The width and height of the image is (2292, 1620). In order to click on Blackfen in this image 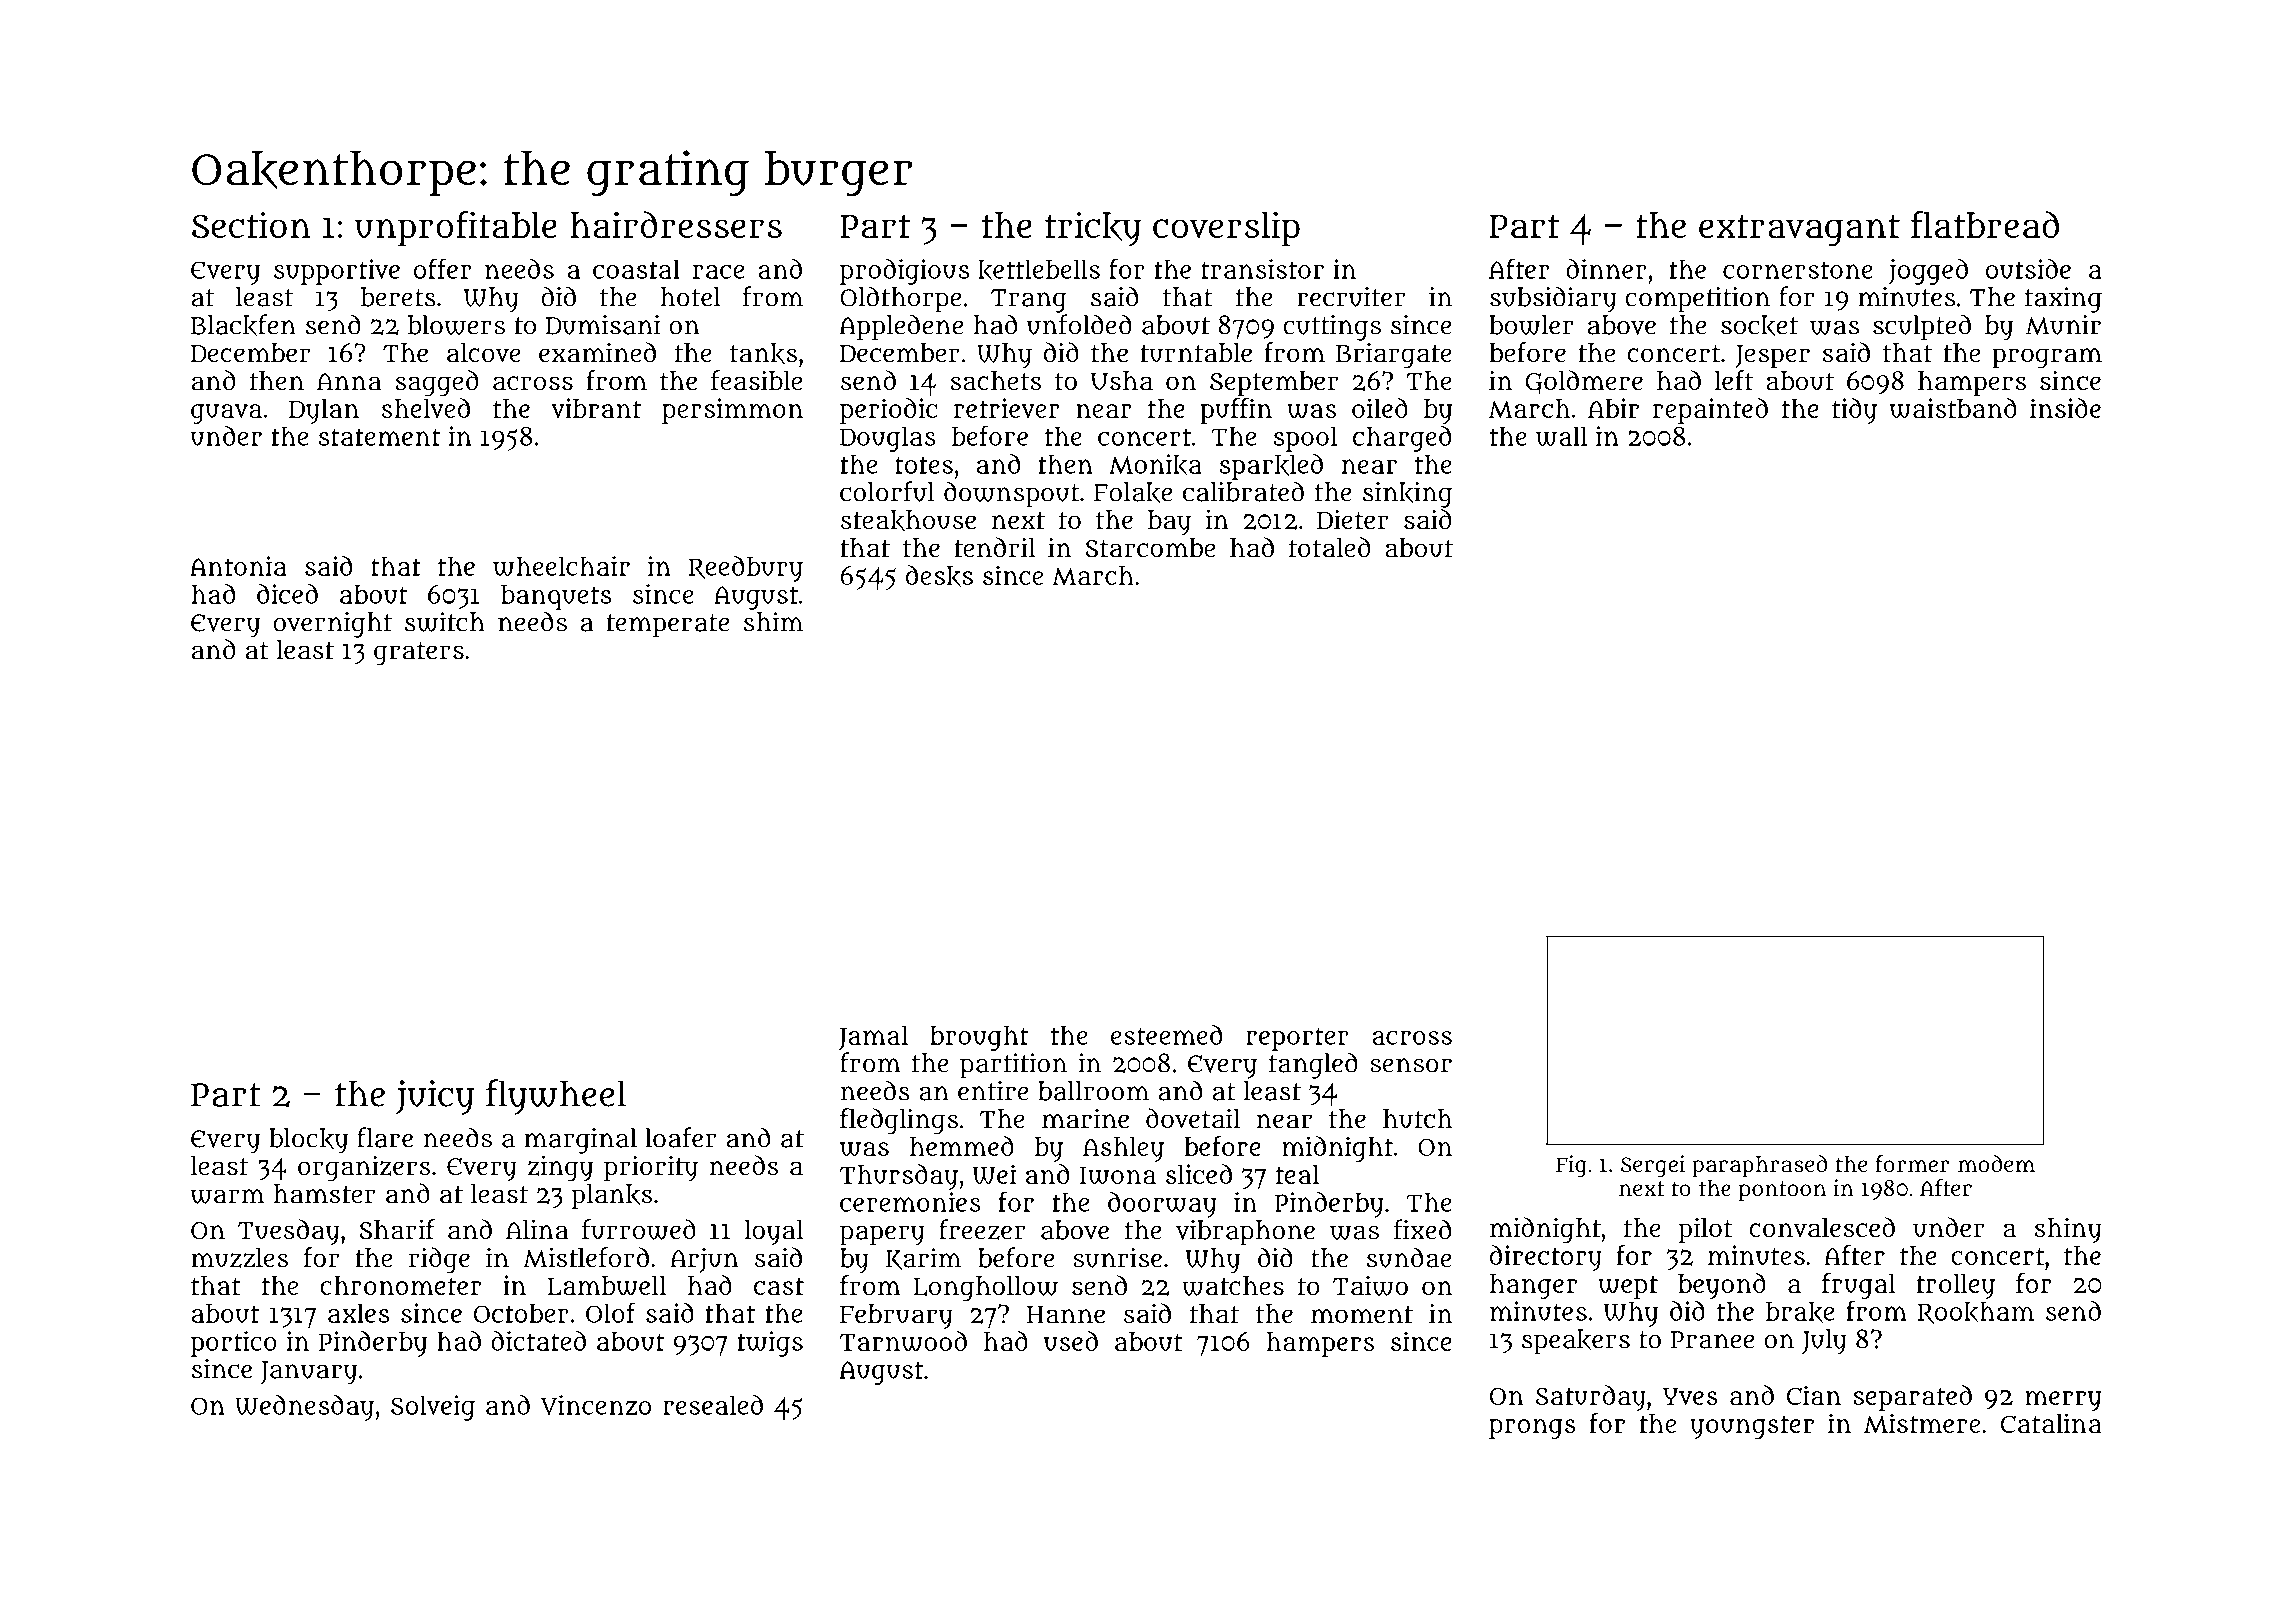, I will do `click(243, 325)`.
